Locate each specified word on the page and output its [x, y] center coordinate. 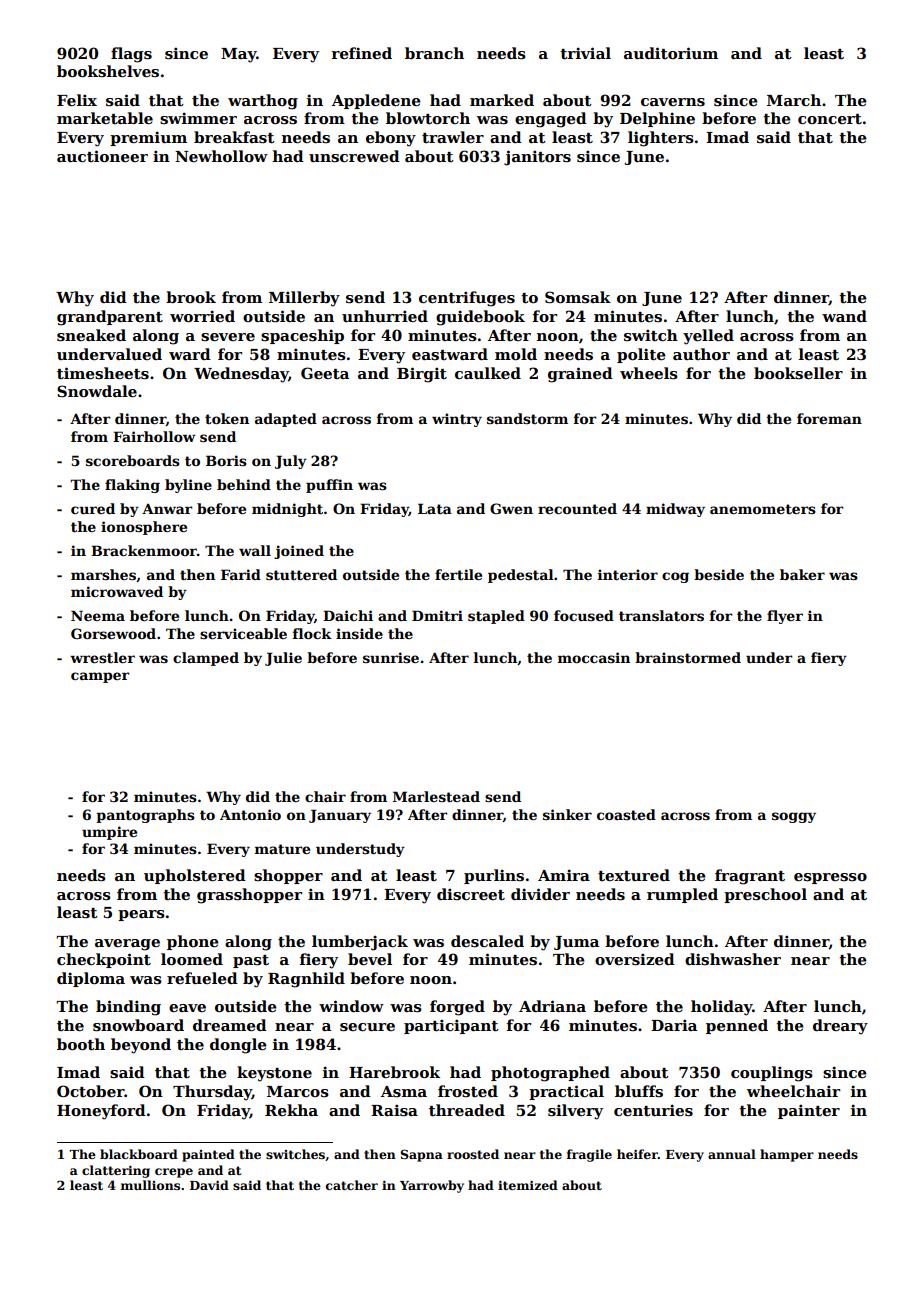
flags [131, 55]
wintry [457, 420]
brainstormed [688, 657]
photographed [550, 1074]
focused [584, 615]
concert [830, 119]
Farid [241, 574]
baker [802, 574]
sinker [567, 814]
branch [434, 53]
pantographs [145, 816]
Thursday [212, 1093]
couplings [772, 1074]
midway [675, 510]
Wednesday [241, 375]
